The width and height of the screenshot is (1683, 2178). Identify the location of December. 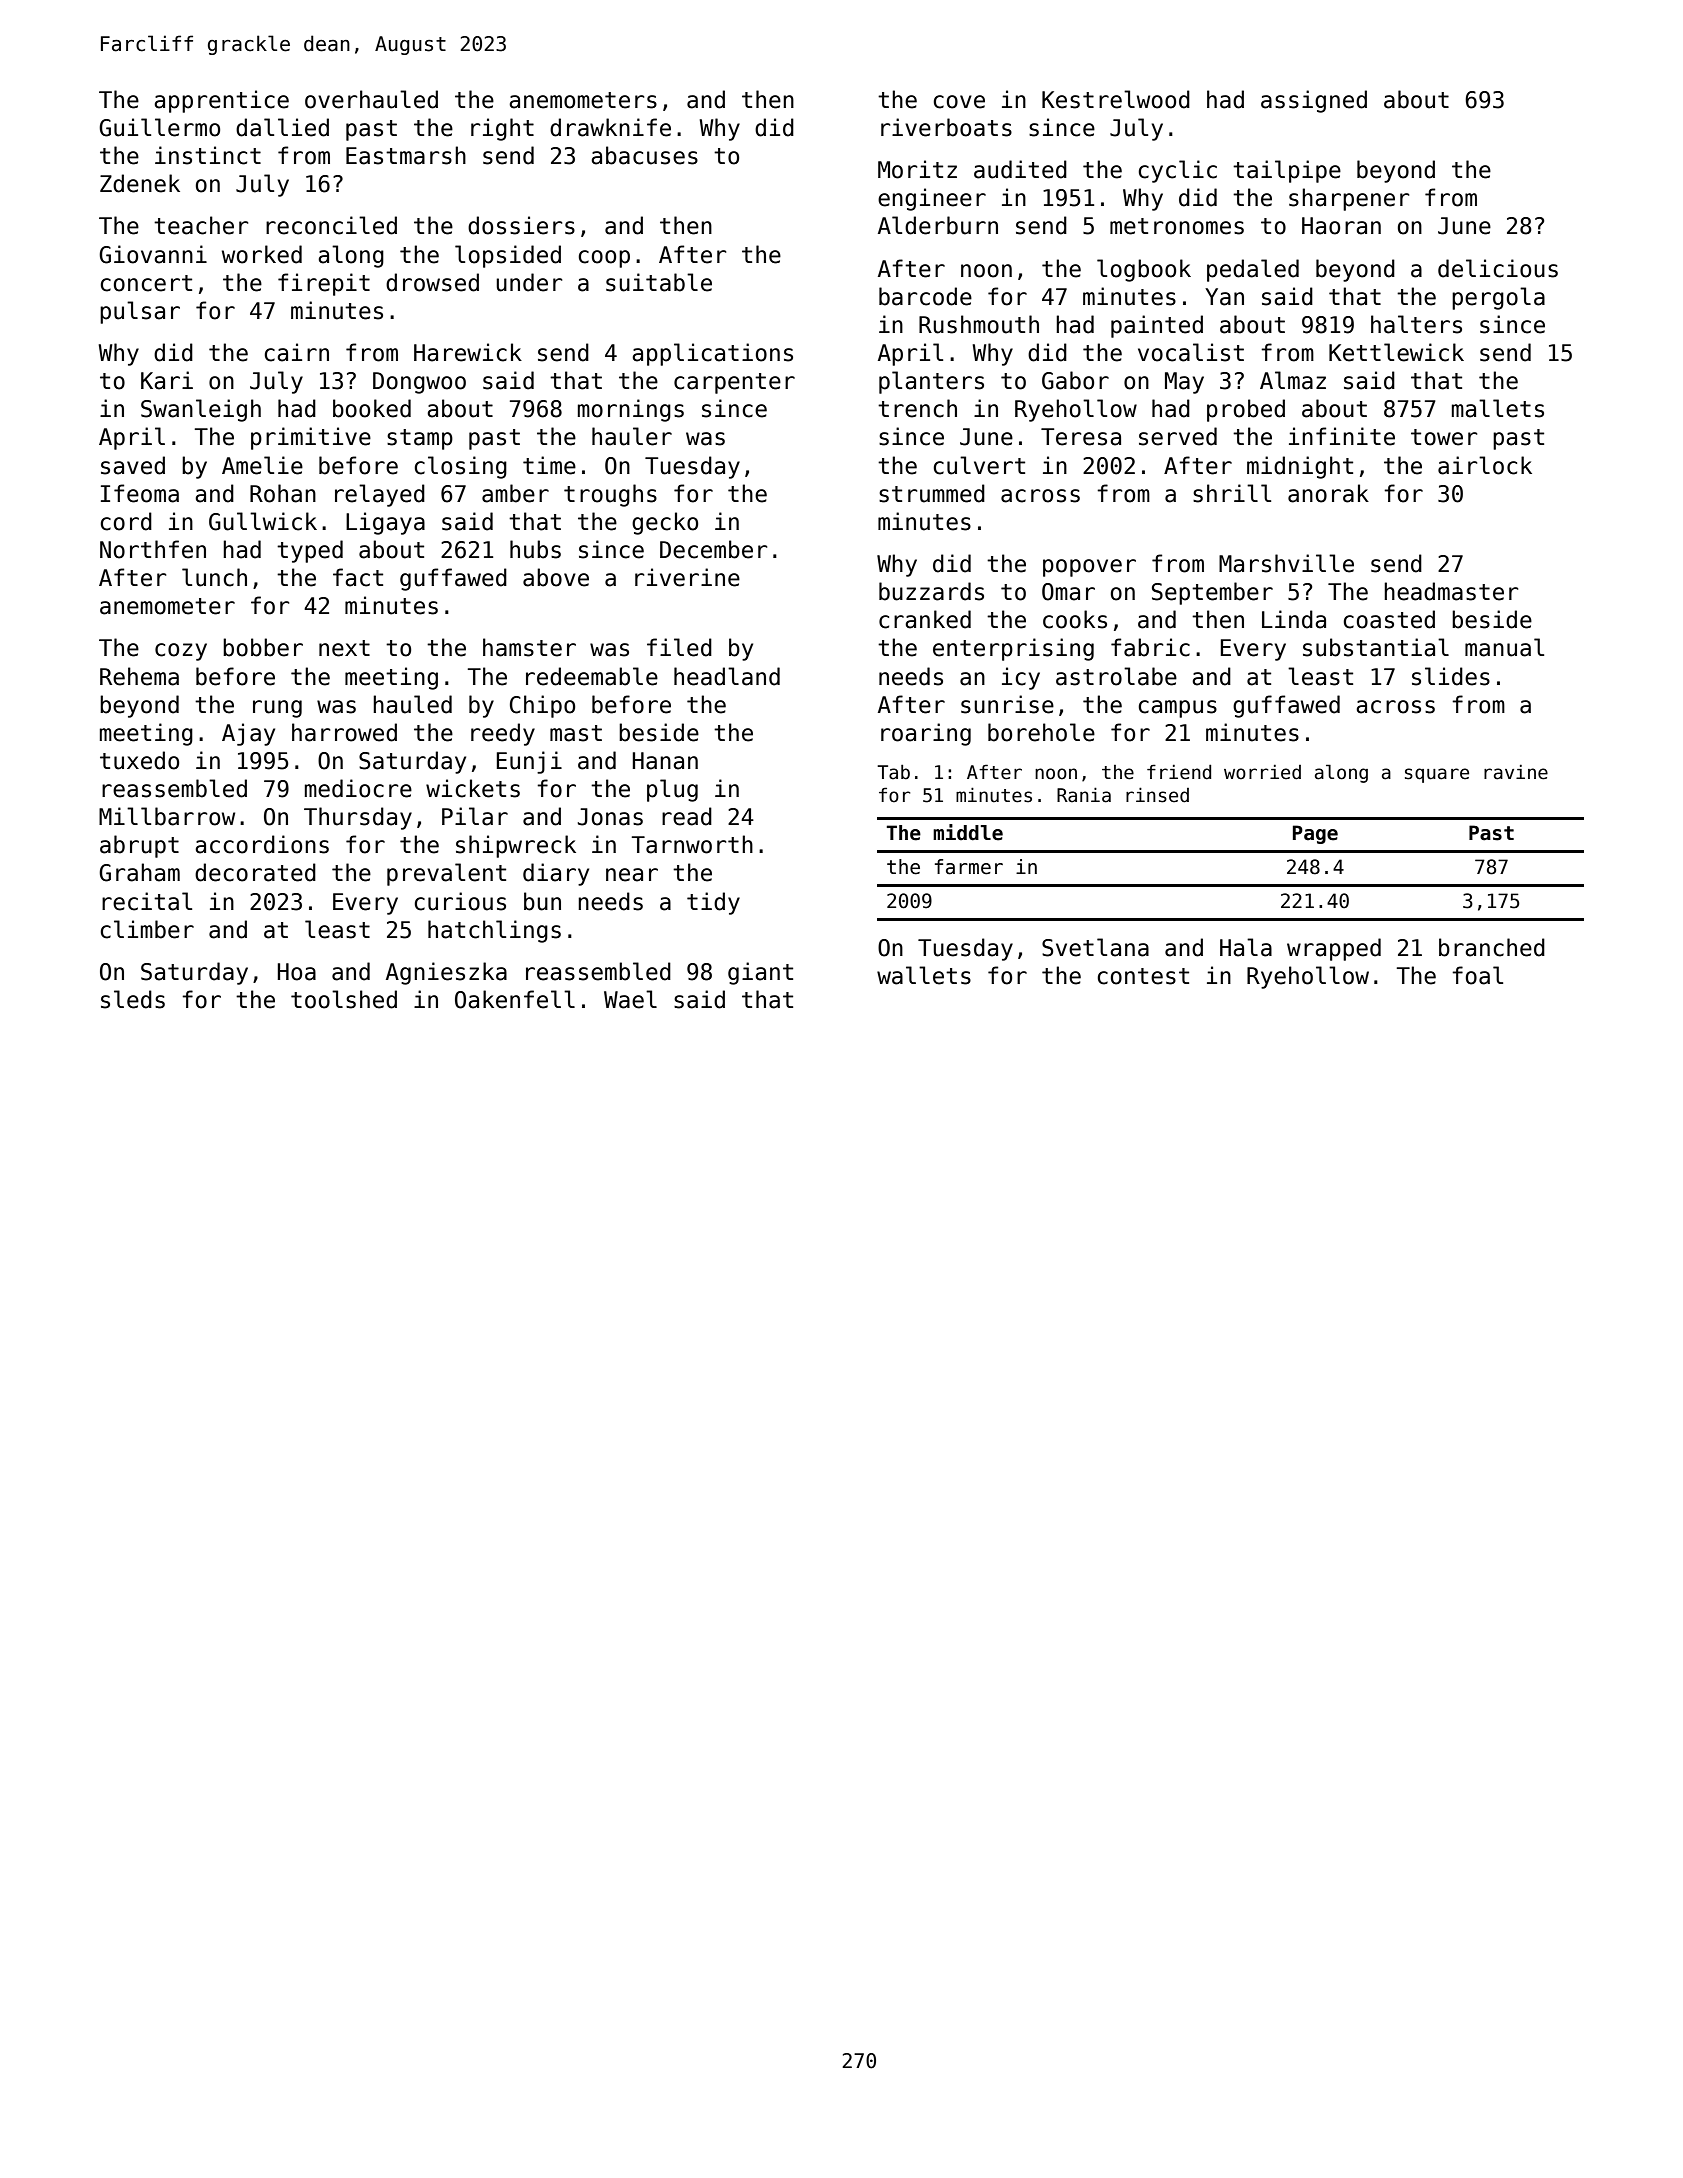
(713, 549).
